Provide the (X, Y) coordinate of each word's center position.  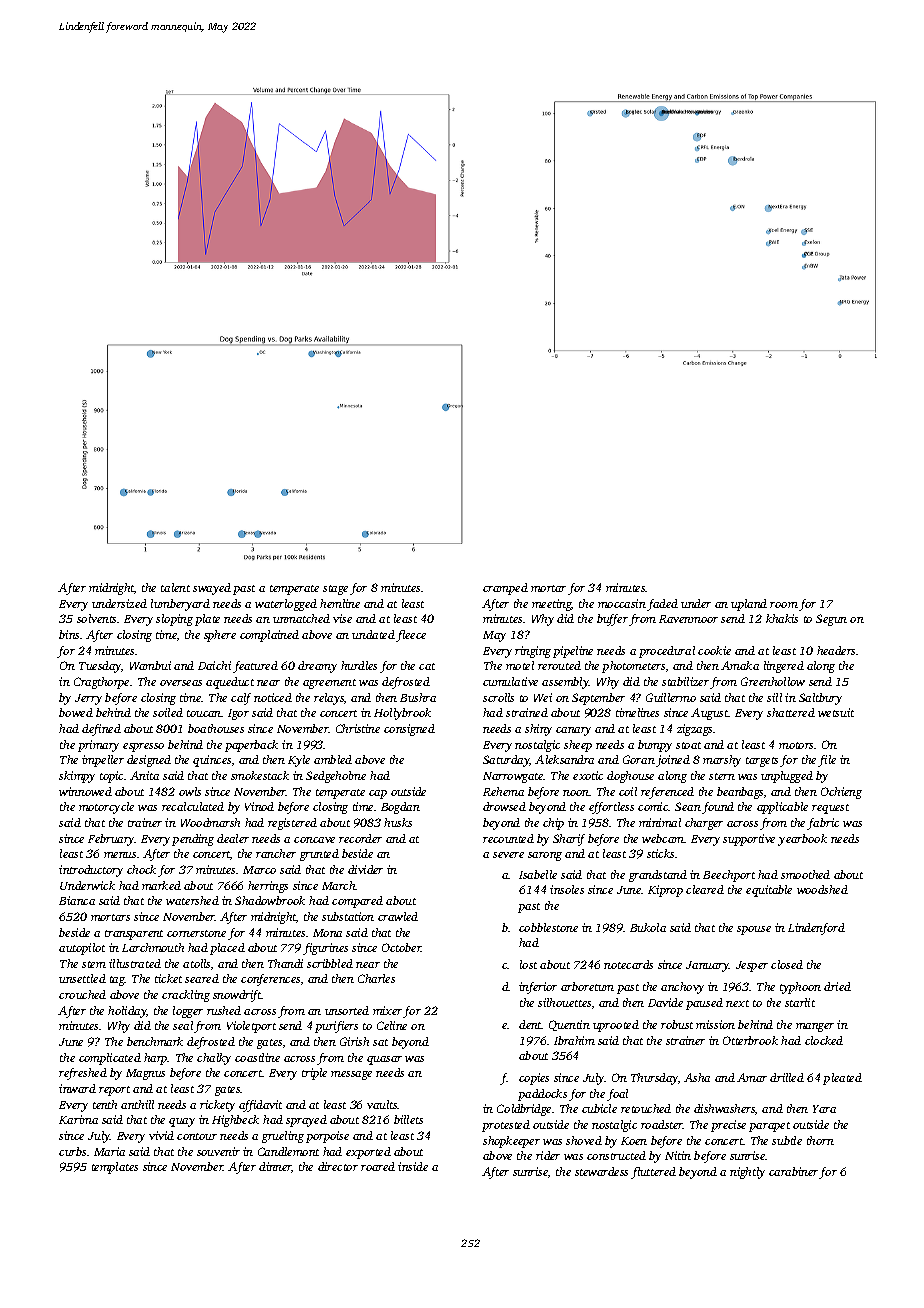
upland (749, 605)
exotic (588, 775)
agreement (329, 684)
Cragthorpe (101, 683)
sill (774, 697)
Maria (109, 1151)
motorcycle (106, 808)
